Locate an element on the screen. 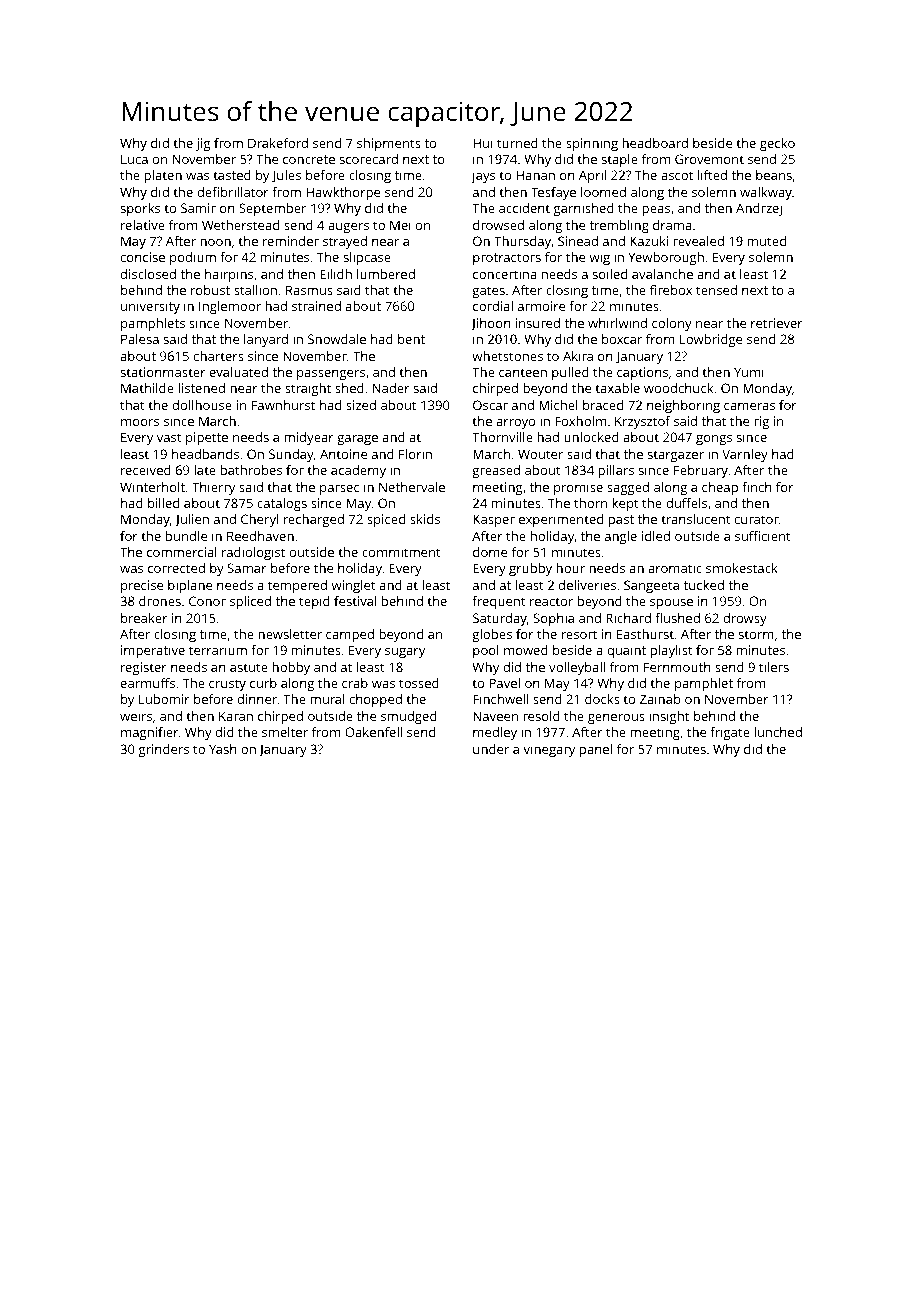 The height and width of the screenshot is (1308, 924). headboard is located at coordinates (655, 143).
